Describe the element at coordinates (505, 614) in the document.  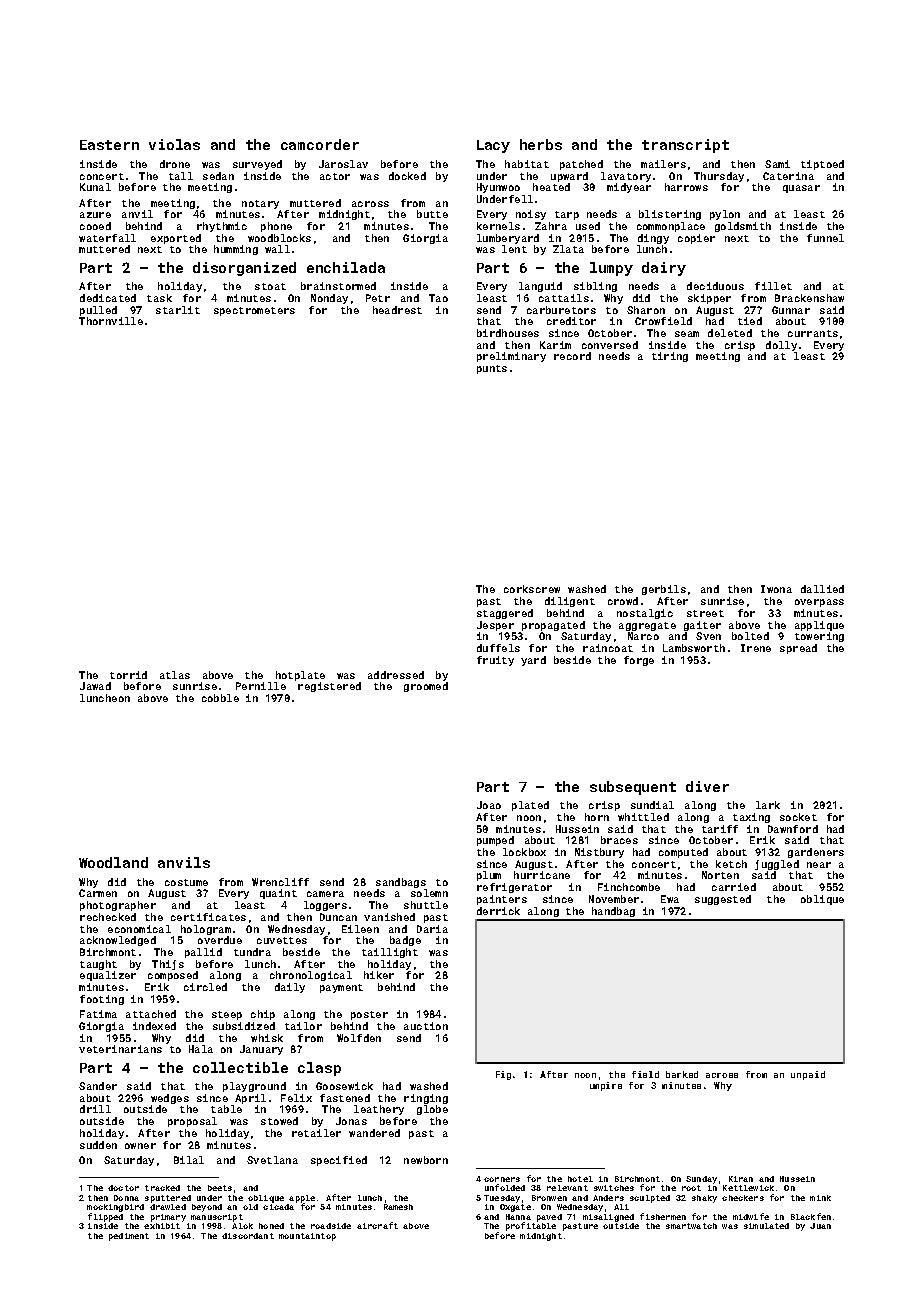
I see `staggered` at that location.
